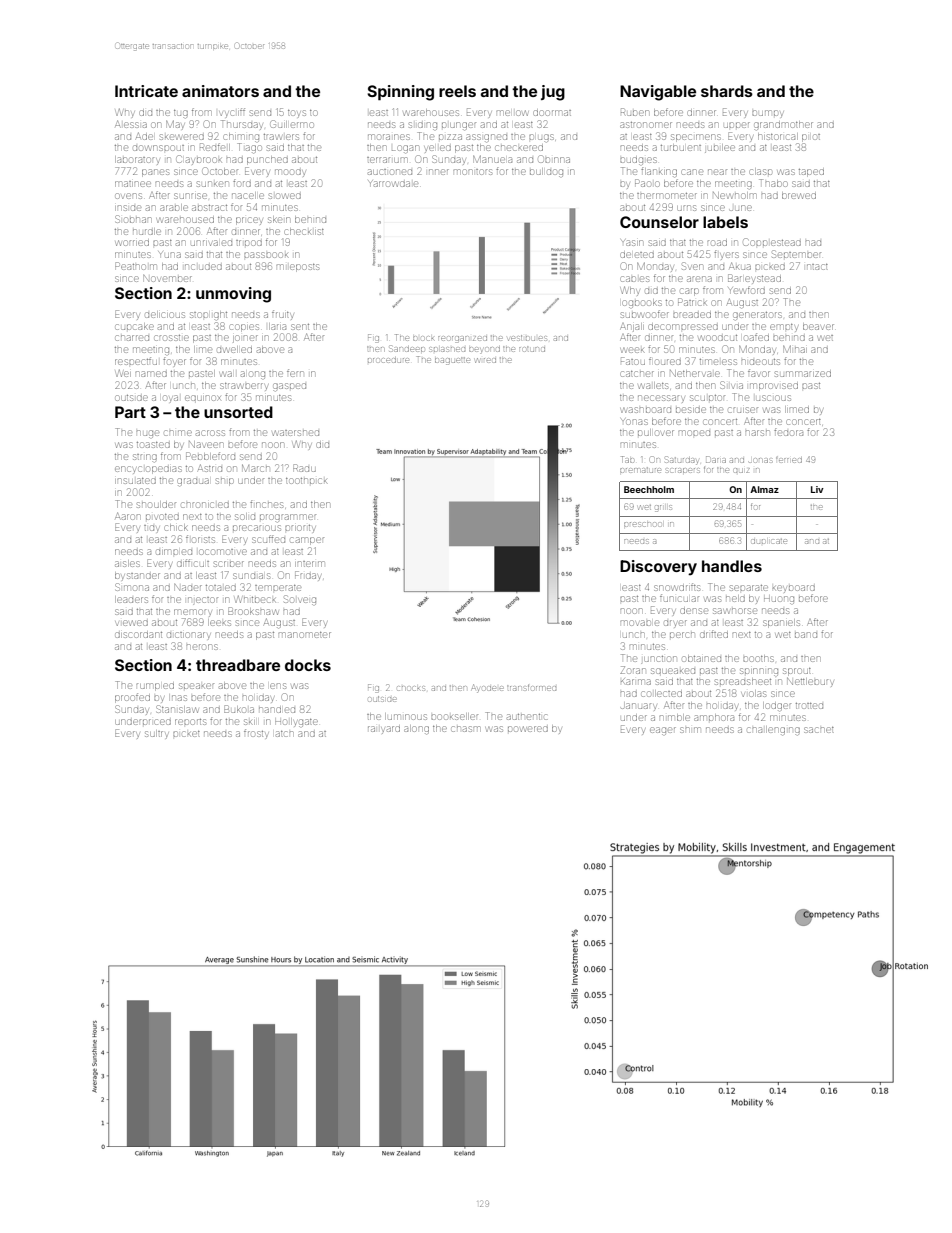  Describe the element at coordinates (457, 91) in the screenshot. I see `reels` at that location.
